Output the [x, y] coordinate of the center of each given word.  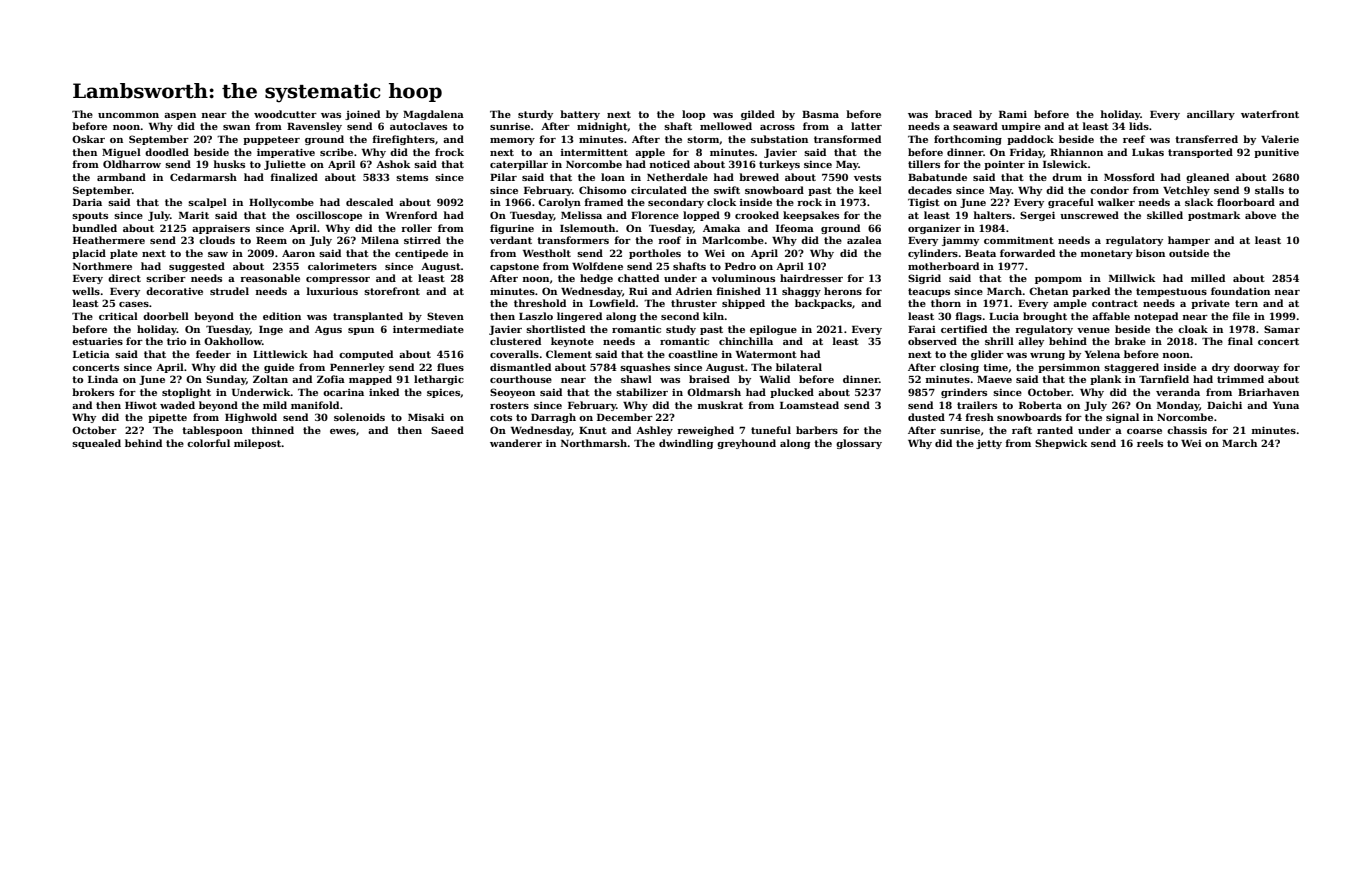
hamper [1189, 241]
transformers [573, 240]
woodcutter [285, 114]
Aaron [298, 253]
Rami [1013, 114]
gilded [758, 115]
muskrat [720, 405]
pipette [167, 418]
